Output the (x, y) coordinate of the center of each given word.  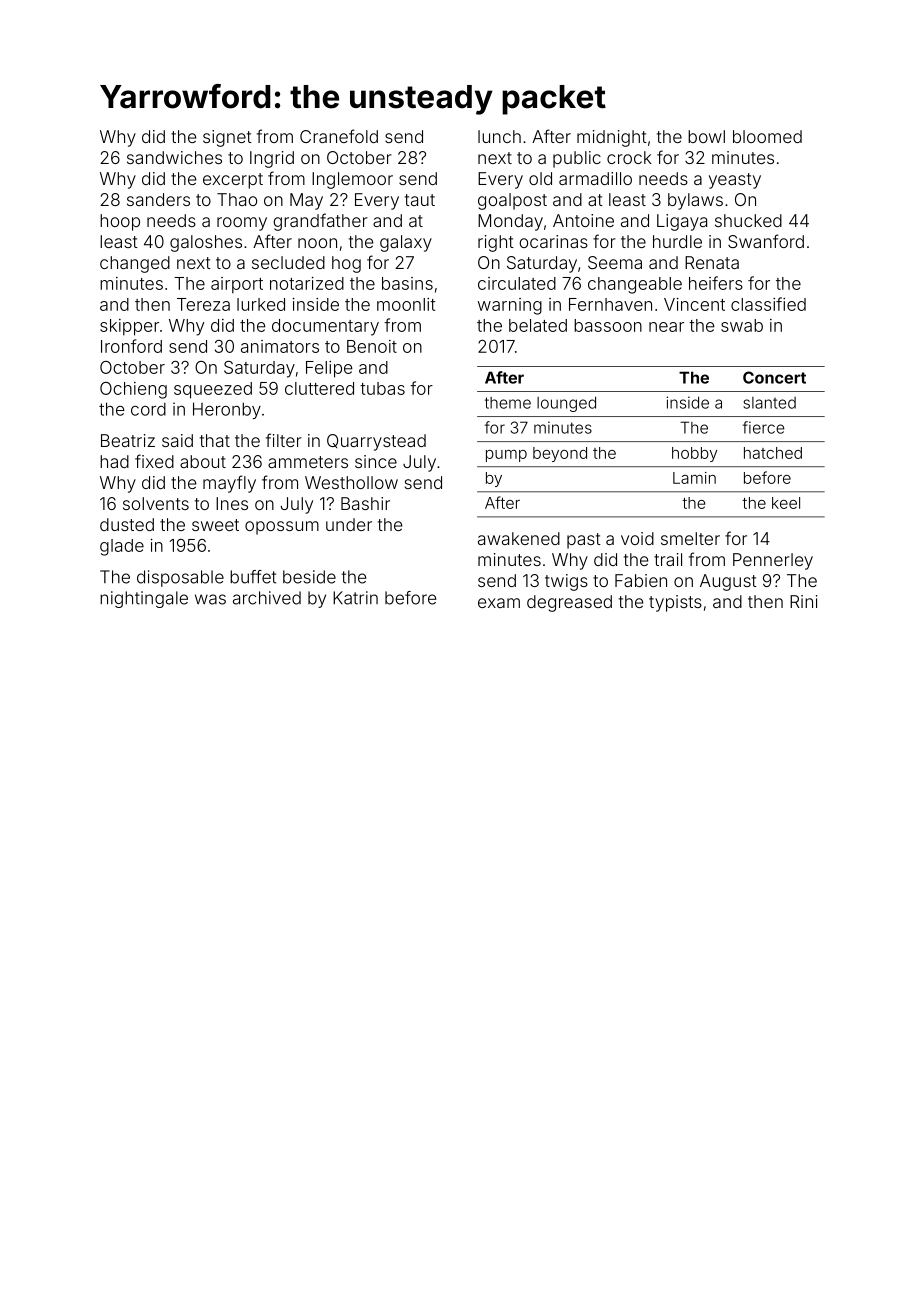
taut (420, 200)
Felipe (329, 369)
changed (135, 264)
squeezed (213, 390)
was (210, 599)
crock (629, 157)
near (666, 327)
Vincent (694, 304)
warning (510, 306)
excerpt (233, 181)
